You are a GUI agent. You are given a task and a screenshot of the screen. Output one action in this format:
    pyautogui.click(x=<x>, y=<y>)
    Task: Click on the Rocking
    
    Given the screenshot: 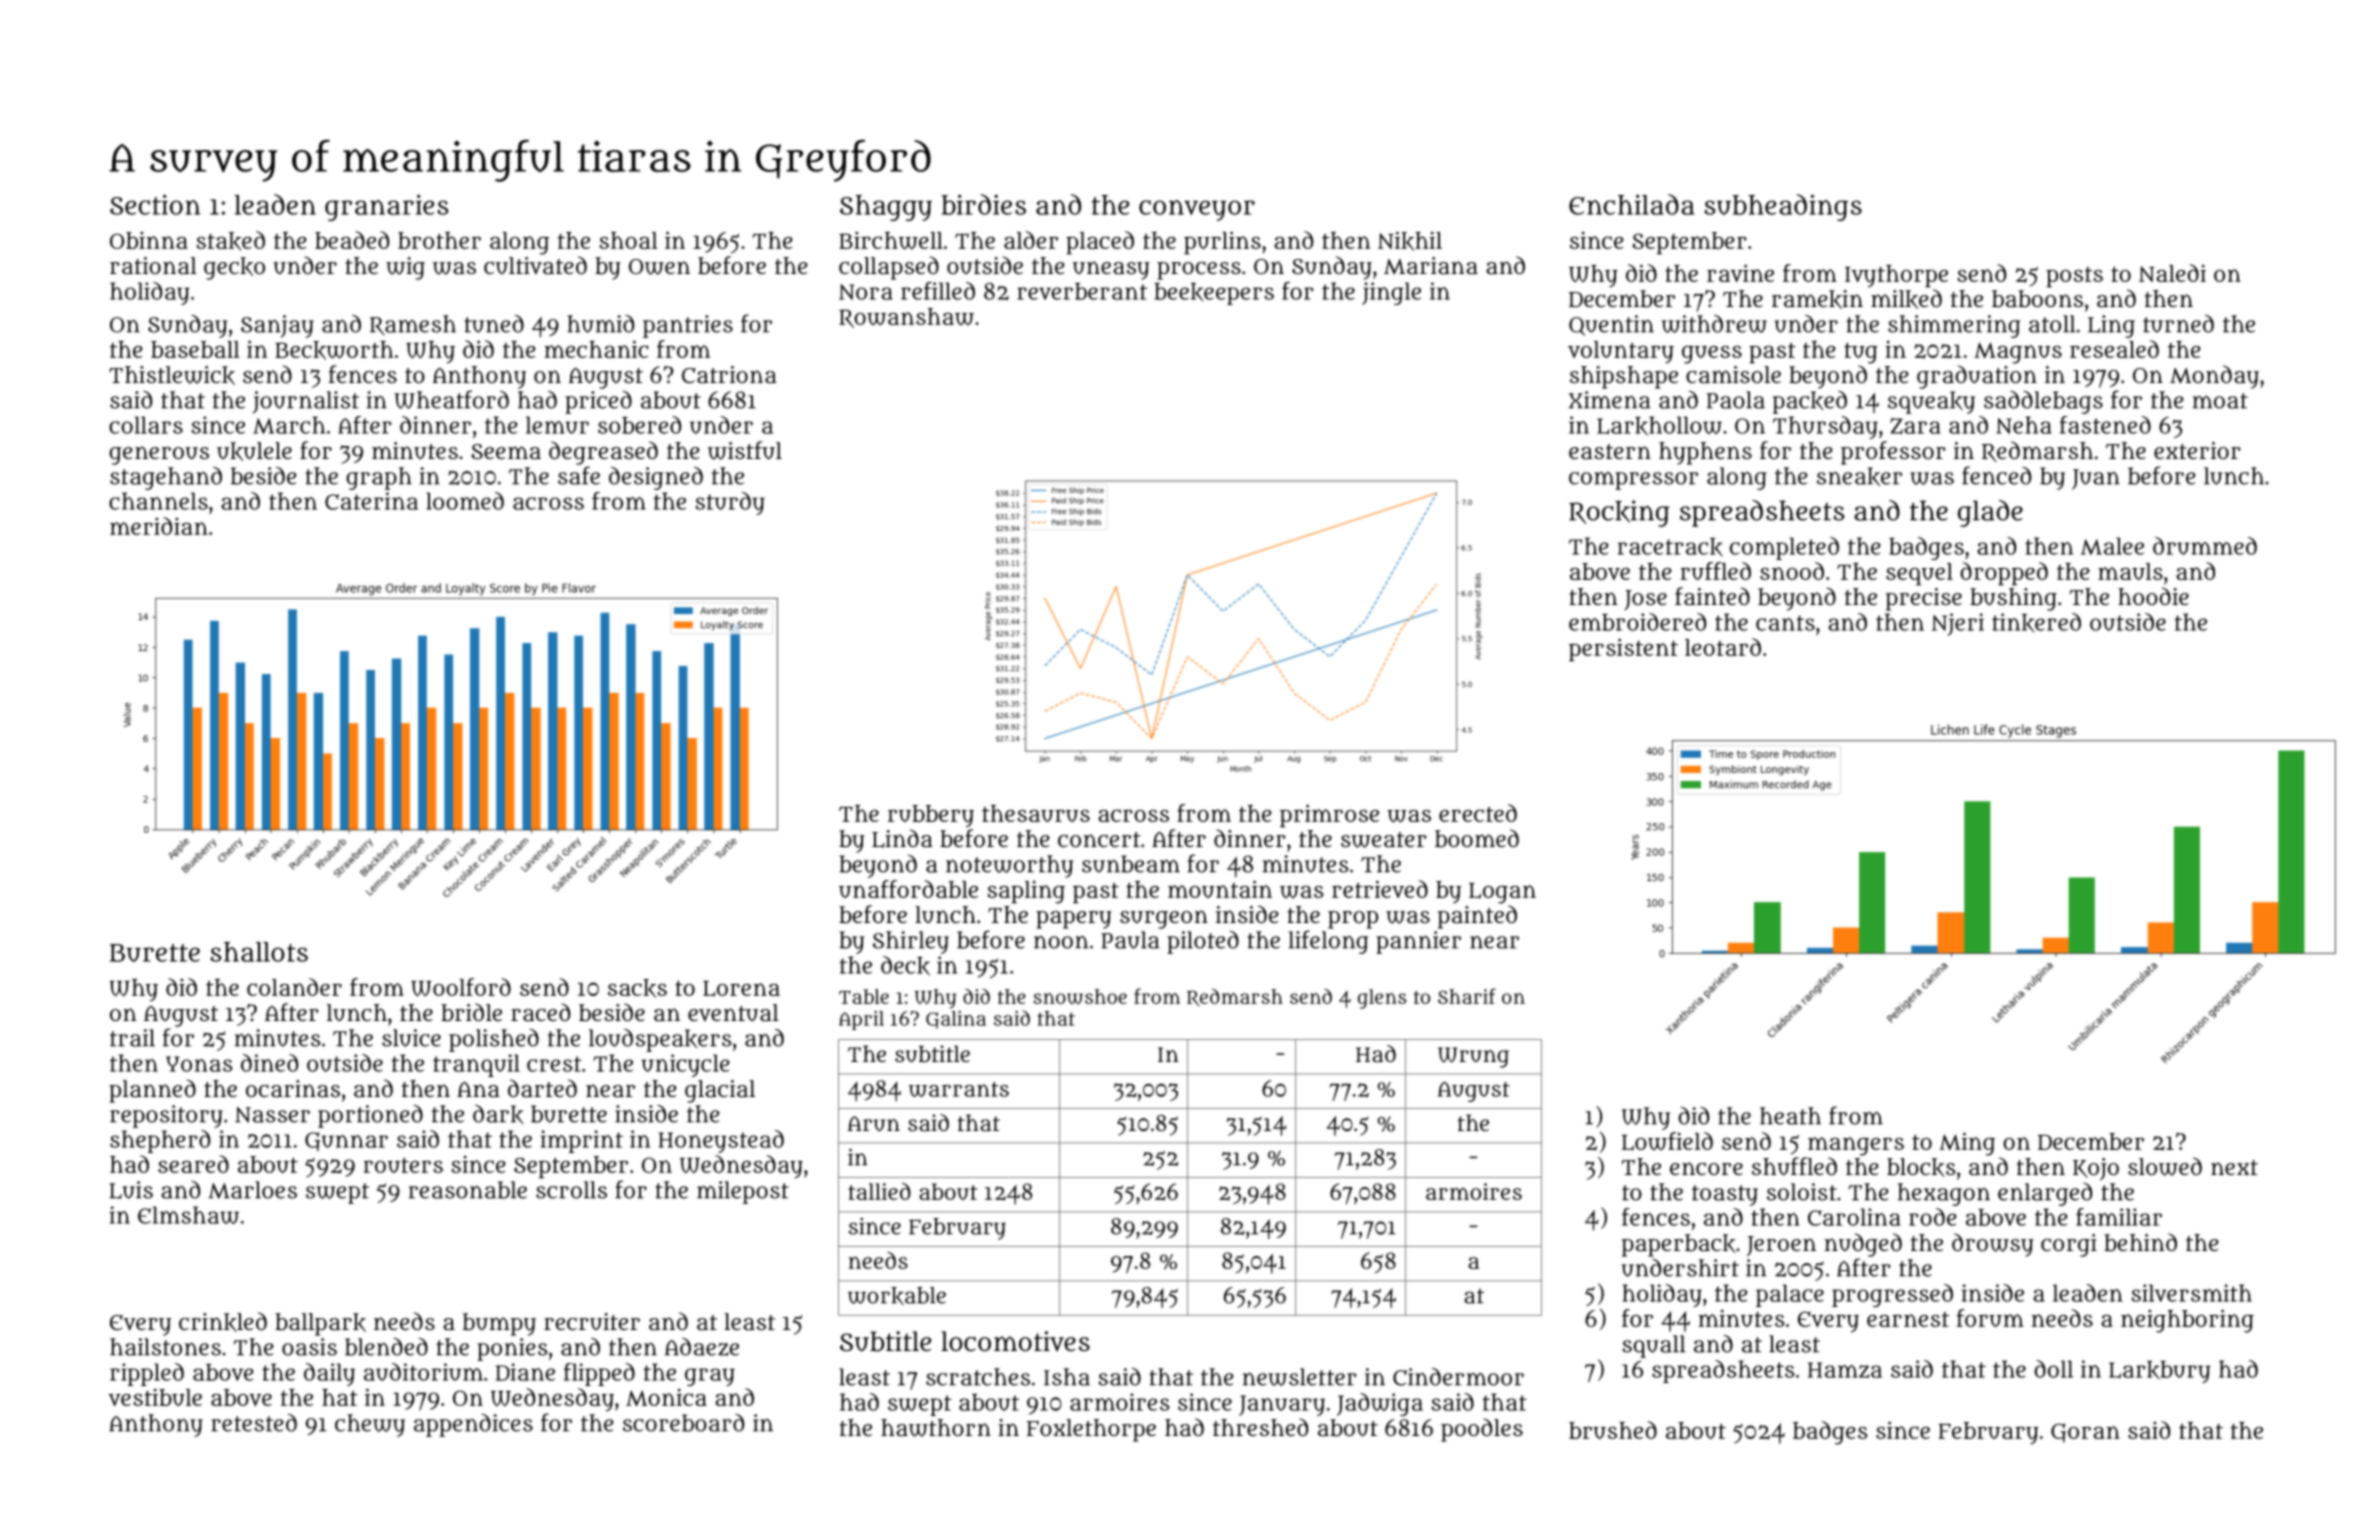 What is the action you would take?
    pyautogui.click(x=1619, y=513)
